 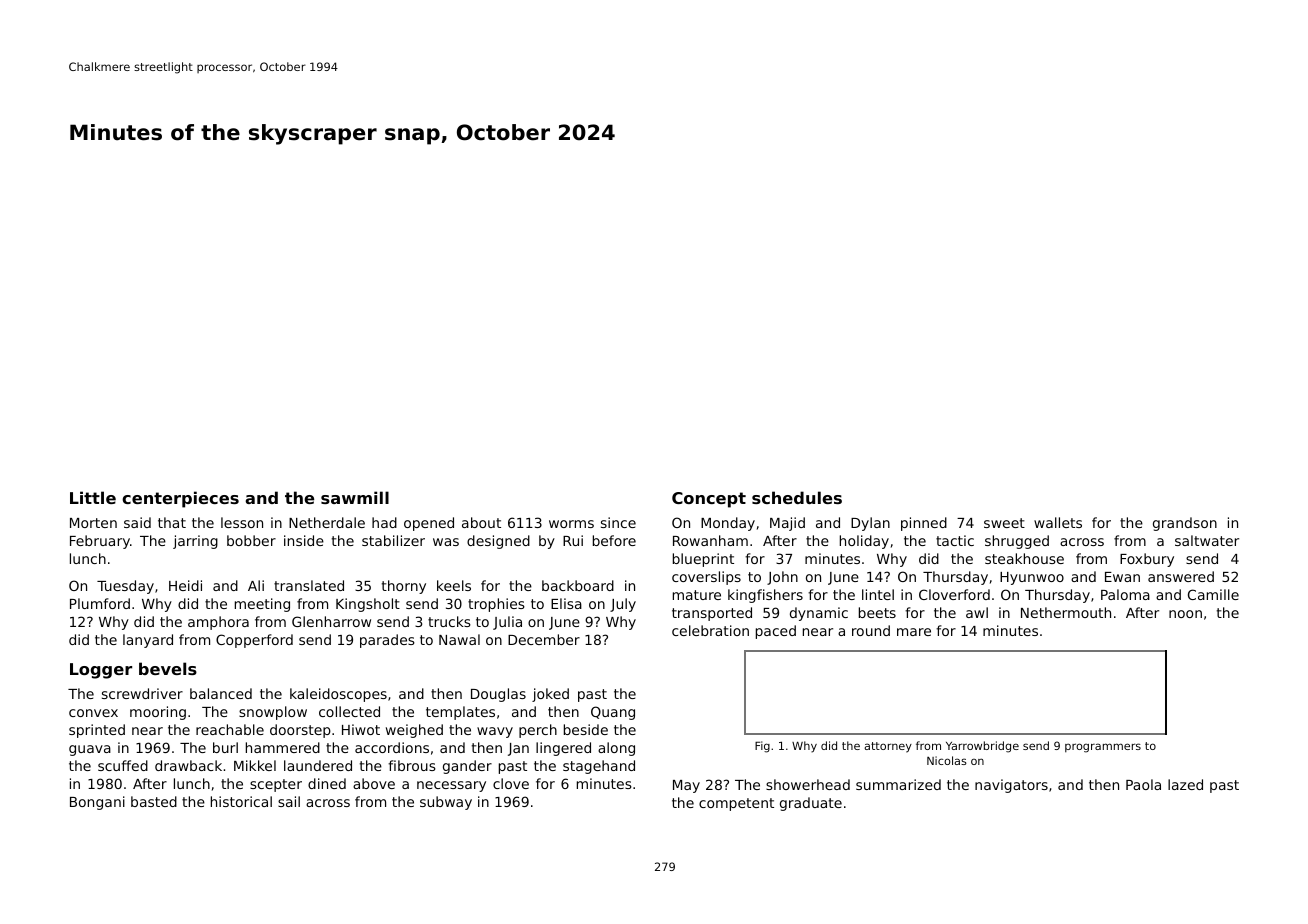 What do you see at coordinates (355, 497) in the image?
I see `sawmill` at bounding box center [355, 497].
